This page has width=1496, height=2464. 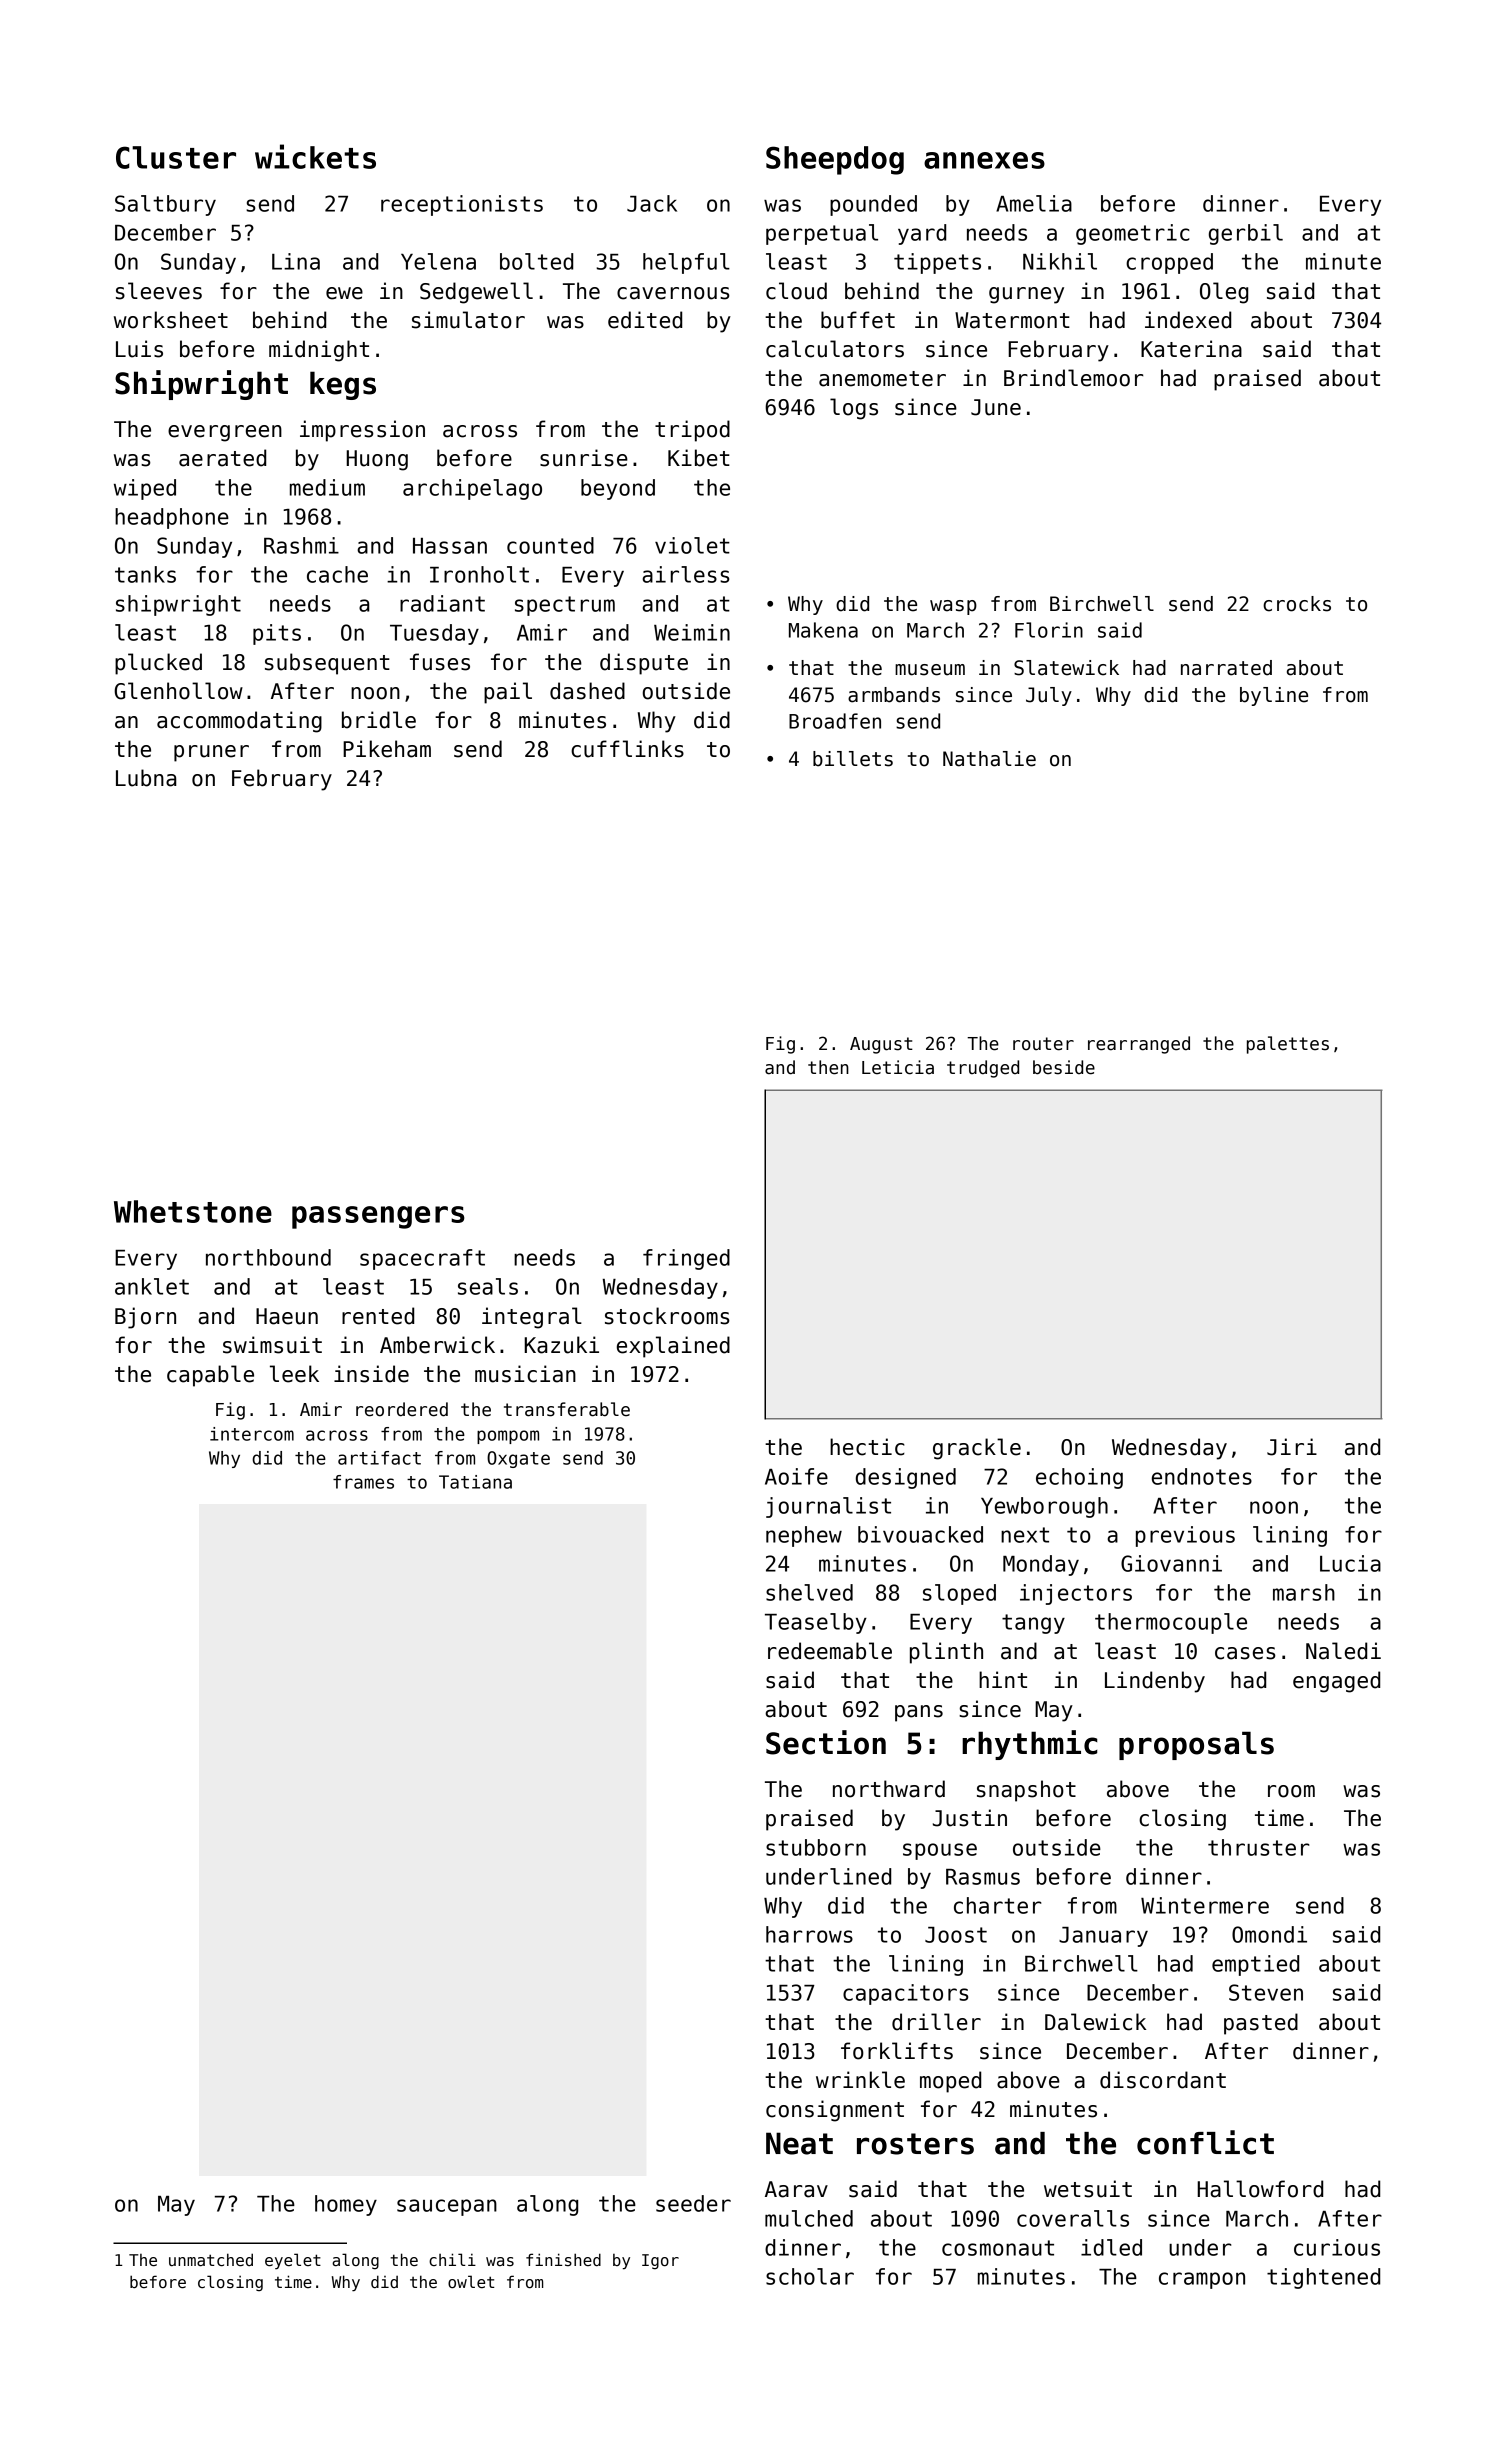 What do you see at coordinates (159, 291) in the page?
I see `sleeves` at bounding box center [159, 291].
